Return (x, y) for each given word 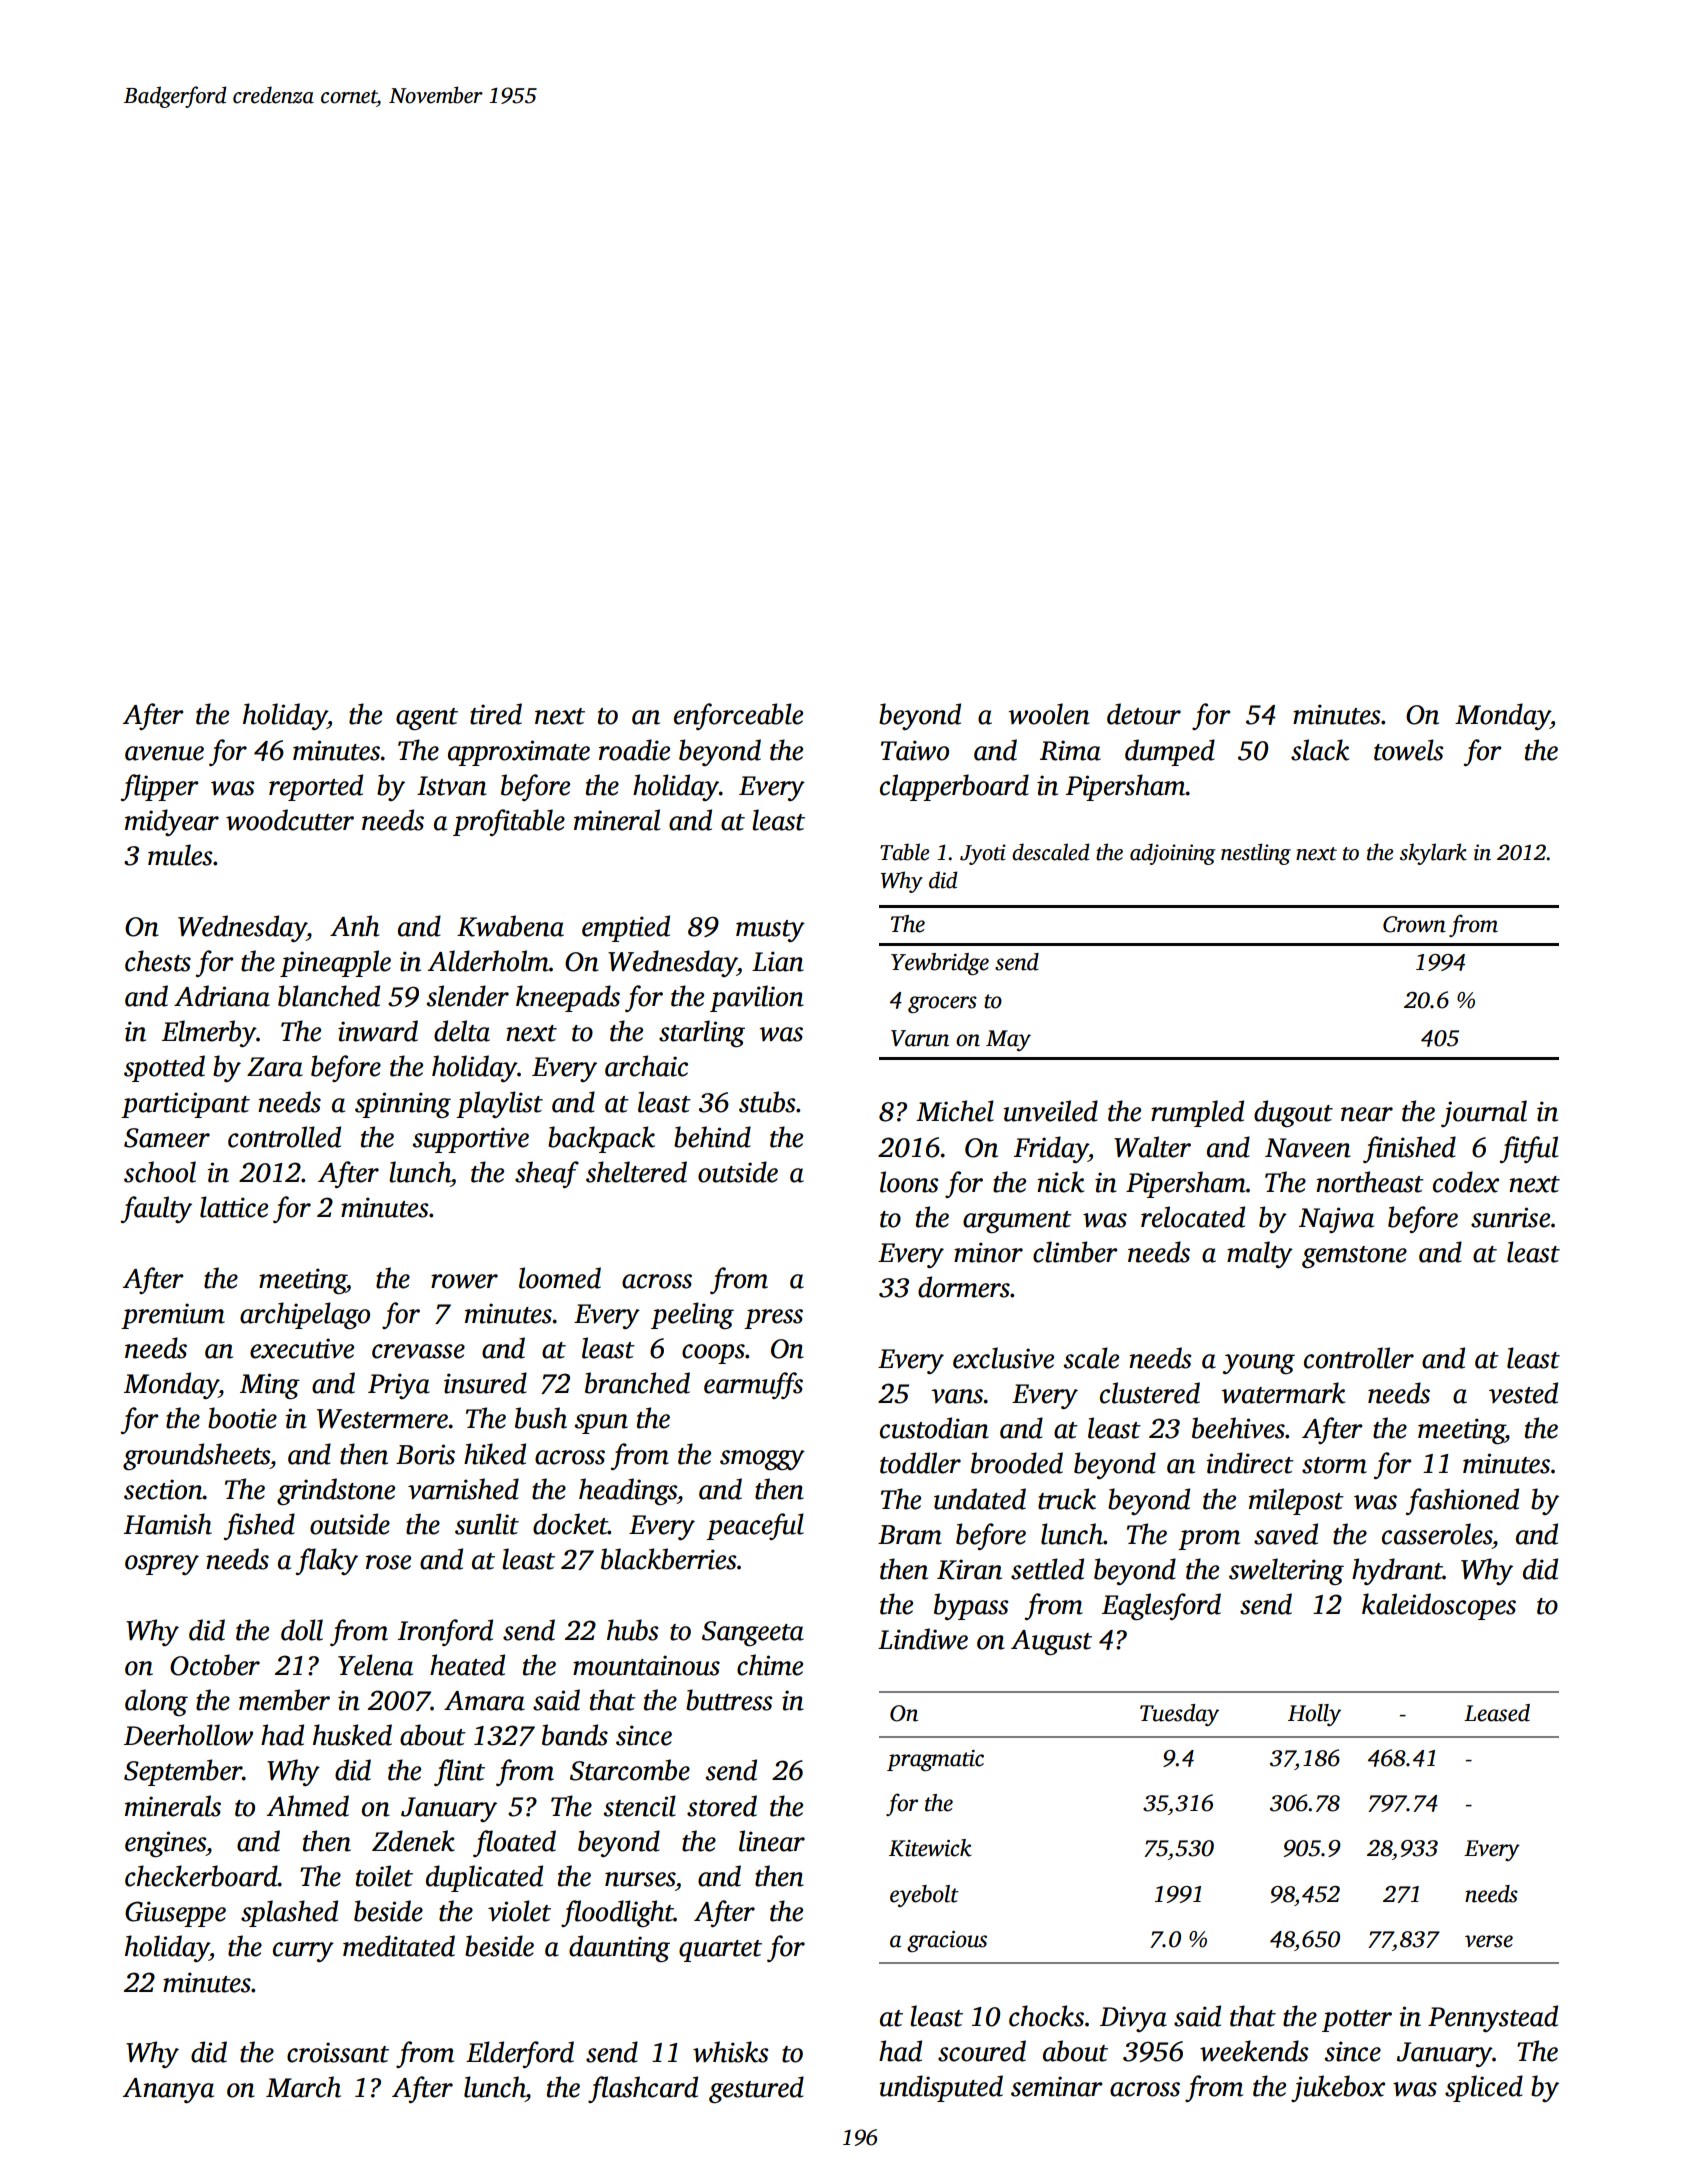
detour (1144, 714)
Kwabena (510, 926)
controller (1359, 1358)
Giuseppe (175, 1914)
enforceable (738, 716)
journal (1484, 1113)
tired (496, 714)
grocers (942, 1004)
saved (1286, 1534)
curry (303, 1952)
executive (302, 1348)
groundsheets (196, 1456)
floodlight (617, 1913)
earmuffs (753, 1385)
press (773, 1319)
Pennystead (1493, 2018)
